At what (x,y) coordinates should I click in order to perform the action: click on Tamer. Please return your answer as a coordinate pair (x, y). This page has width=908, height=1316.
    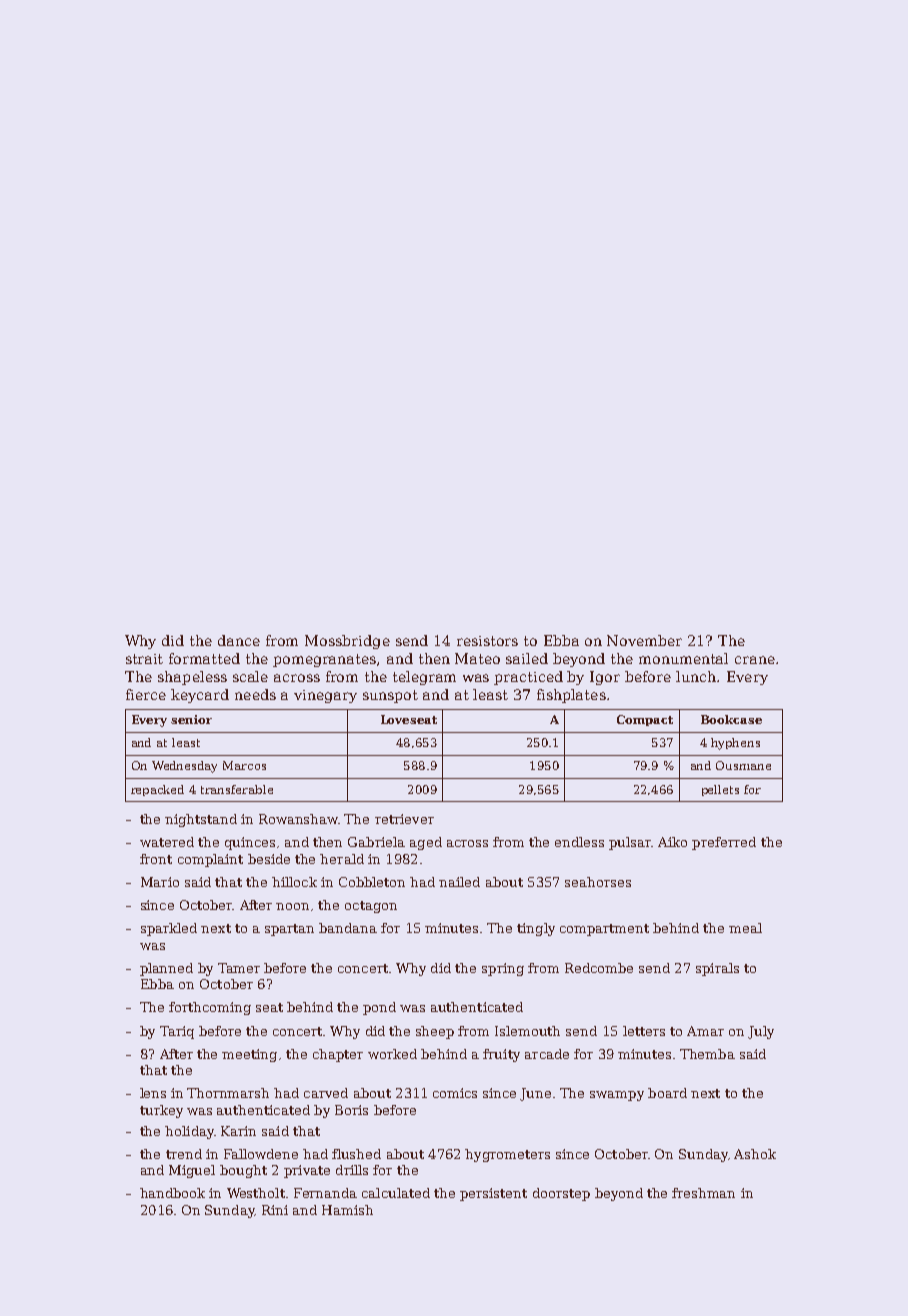
    Looking at the image, I should click on (239, 968).
